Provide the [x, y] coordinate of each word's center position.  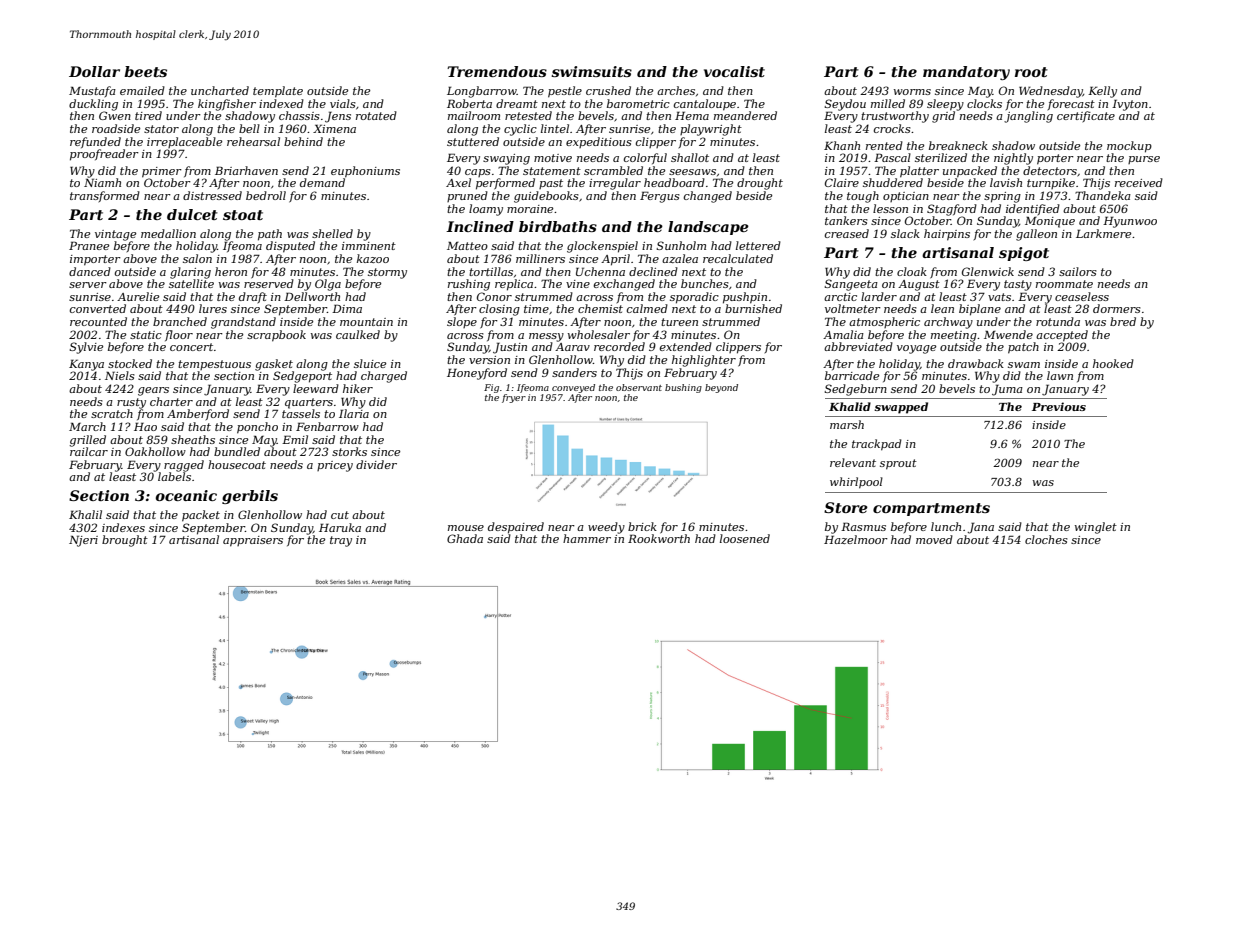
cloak [912, 271]
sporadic [694, 298]
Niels [120, 375]
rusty [131, 403]
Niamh [102, 182]
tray [341, 541]
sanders [574, 372]
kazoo [373, 258]
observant [639, 387]
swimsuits [591, 71]
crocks [892, 128]
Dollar [94, 71]
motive [553, 158]
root [1031, 72]
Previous [1059, 406]
